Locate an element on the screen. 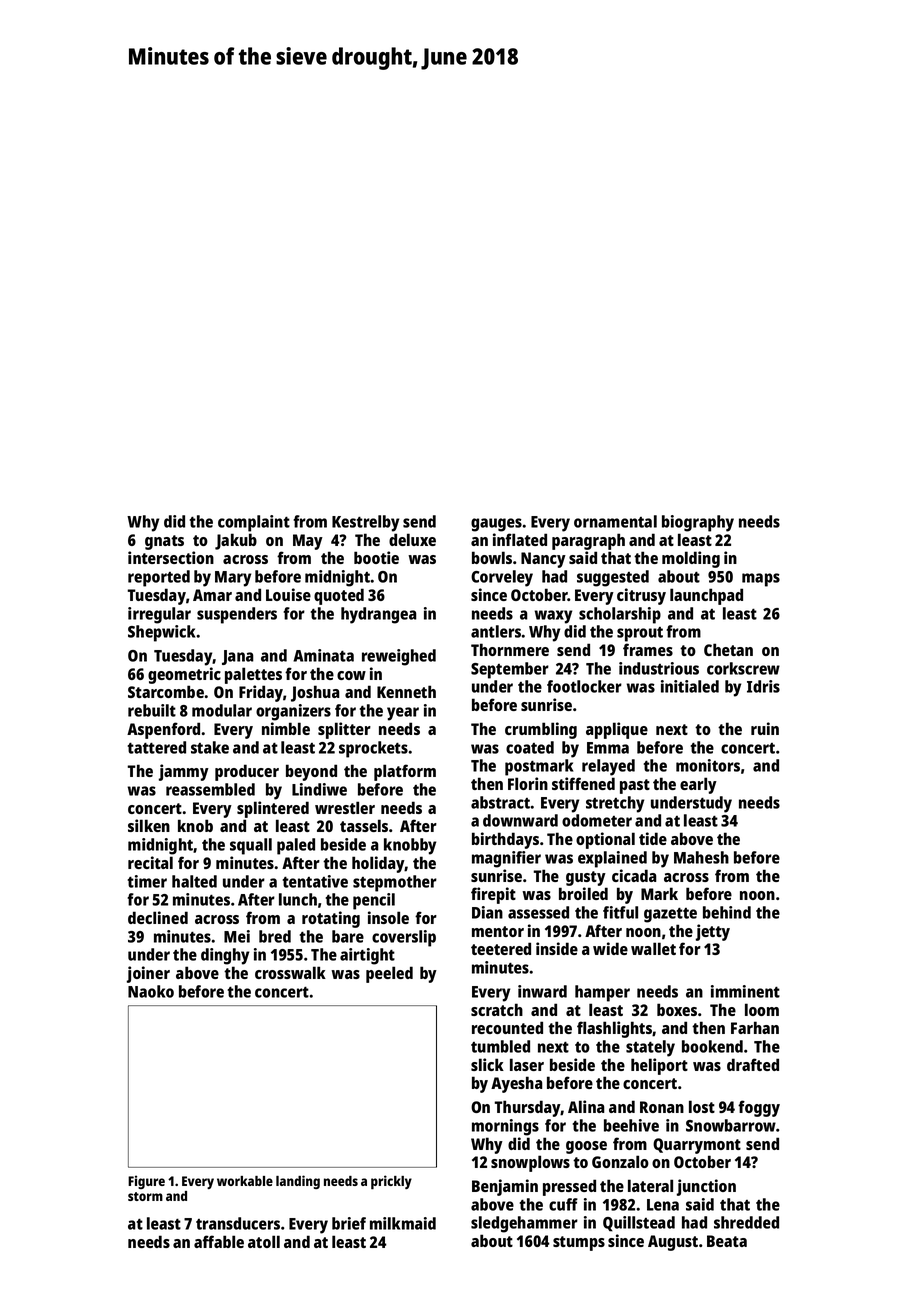 This screenshot has height=1316, width=908. early is located at coordinates (698, 785).
